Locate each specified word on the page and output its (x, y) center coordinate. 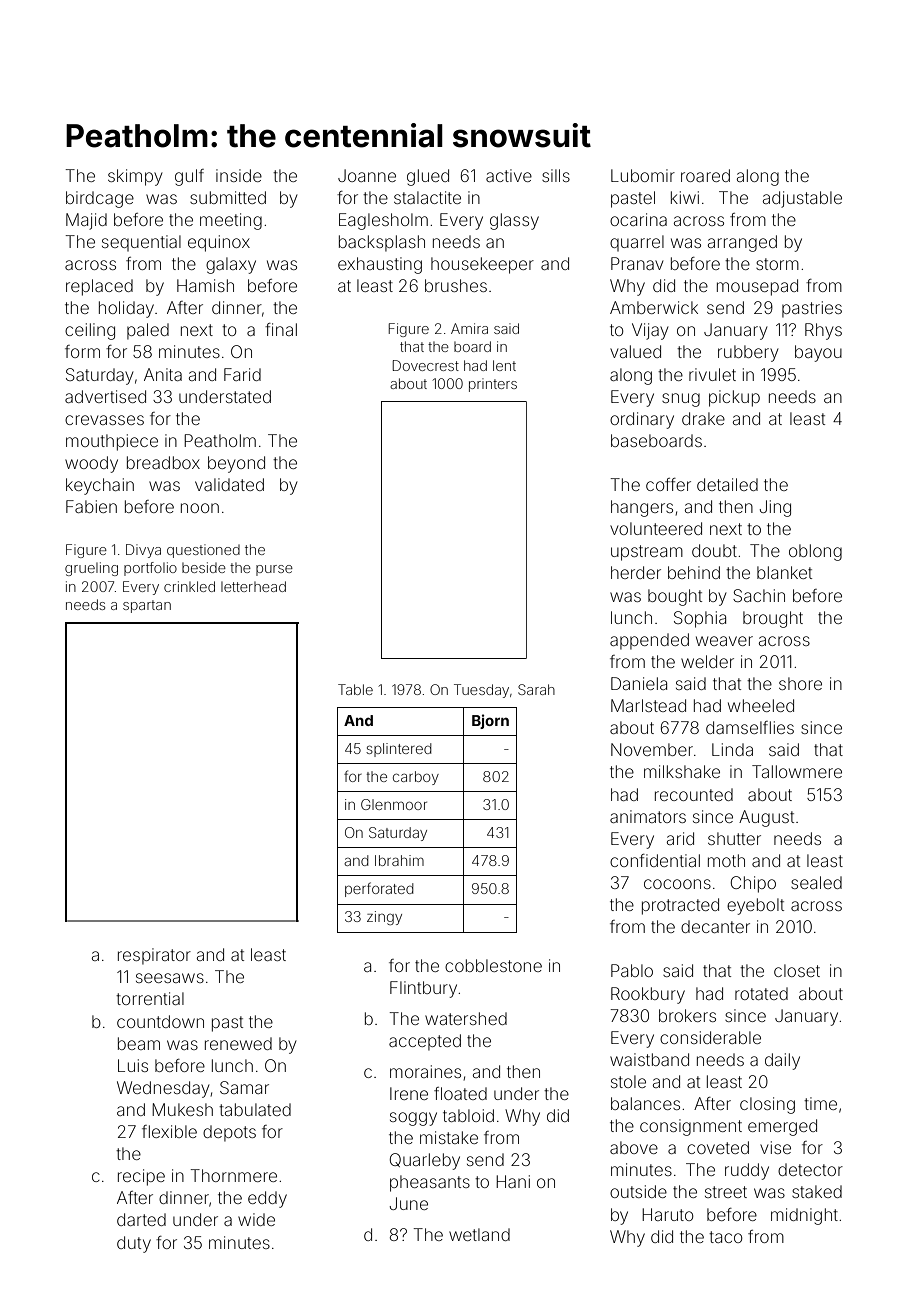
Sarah (536, 689)
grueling (91, 569)
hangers (642, 508)
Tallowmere (797, 771)
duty (134, 1244)
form (82, 351)
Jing (775, 508)
